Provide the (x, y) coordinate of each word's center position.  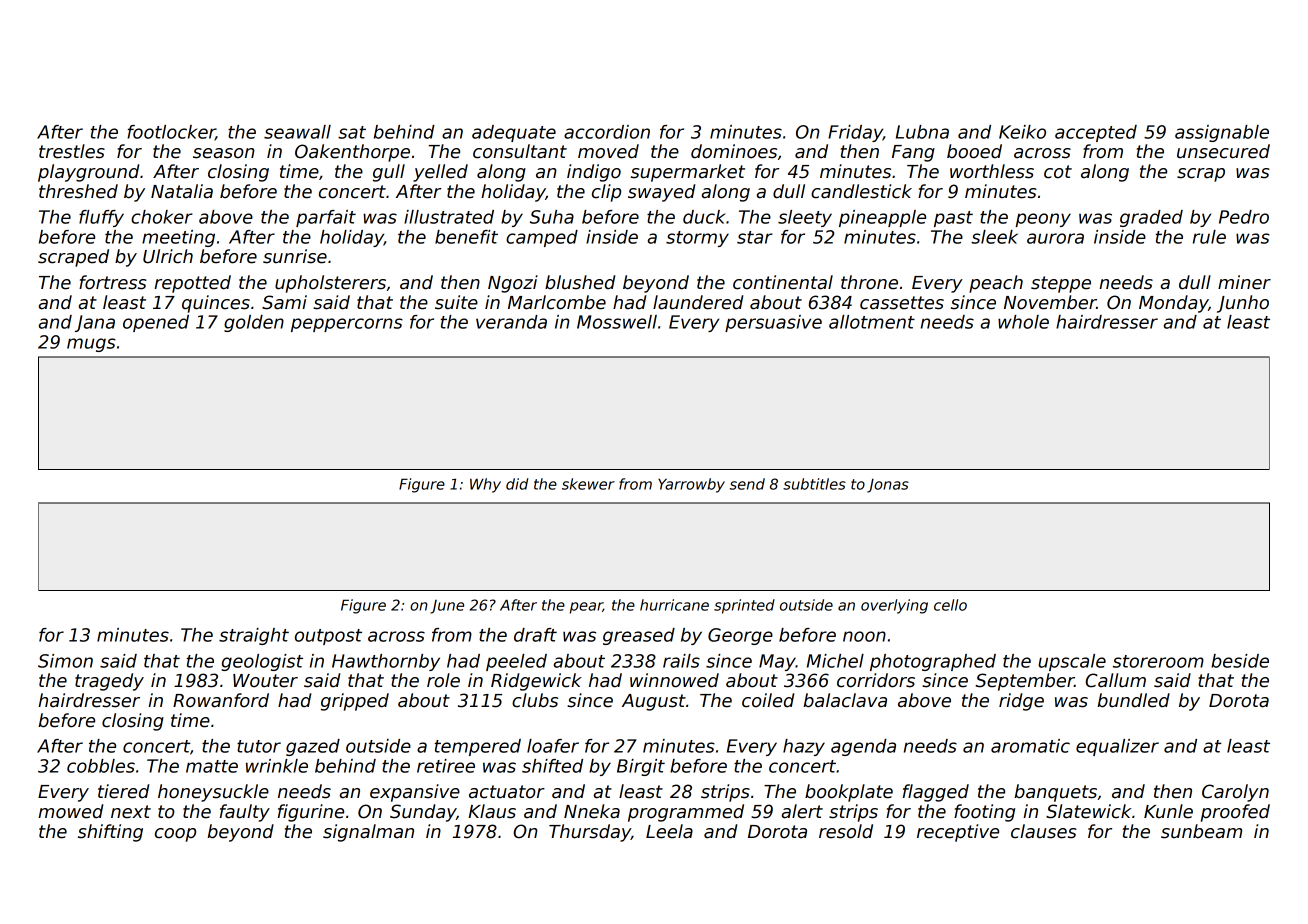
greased (639, 636)
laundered (698, 302)
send (747, 484)
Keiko (1022, 132)
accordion (607, 132)
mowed (71, 811)
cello (950, 605)
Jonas (888, 486)
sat (352, 132)
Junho (1243, 304)
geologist (262, 662)
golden (254, 323)
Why (485, 485)
